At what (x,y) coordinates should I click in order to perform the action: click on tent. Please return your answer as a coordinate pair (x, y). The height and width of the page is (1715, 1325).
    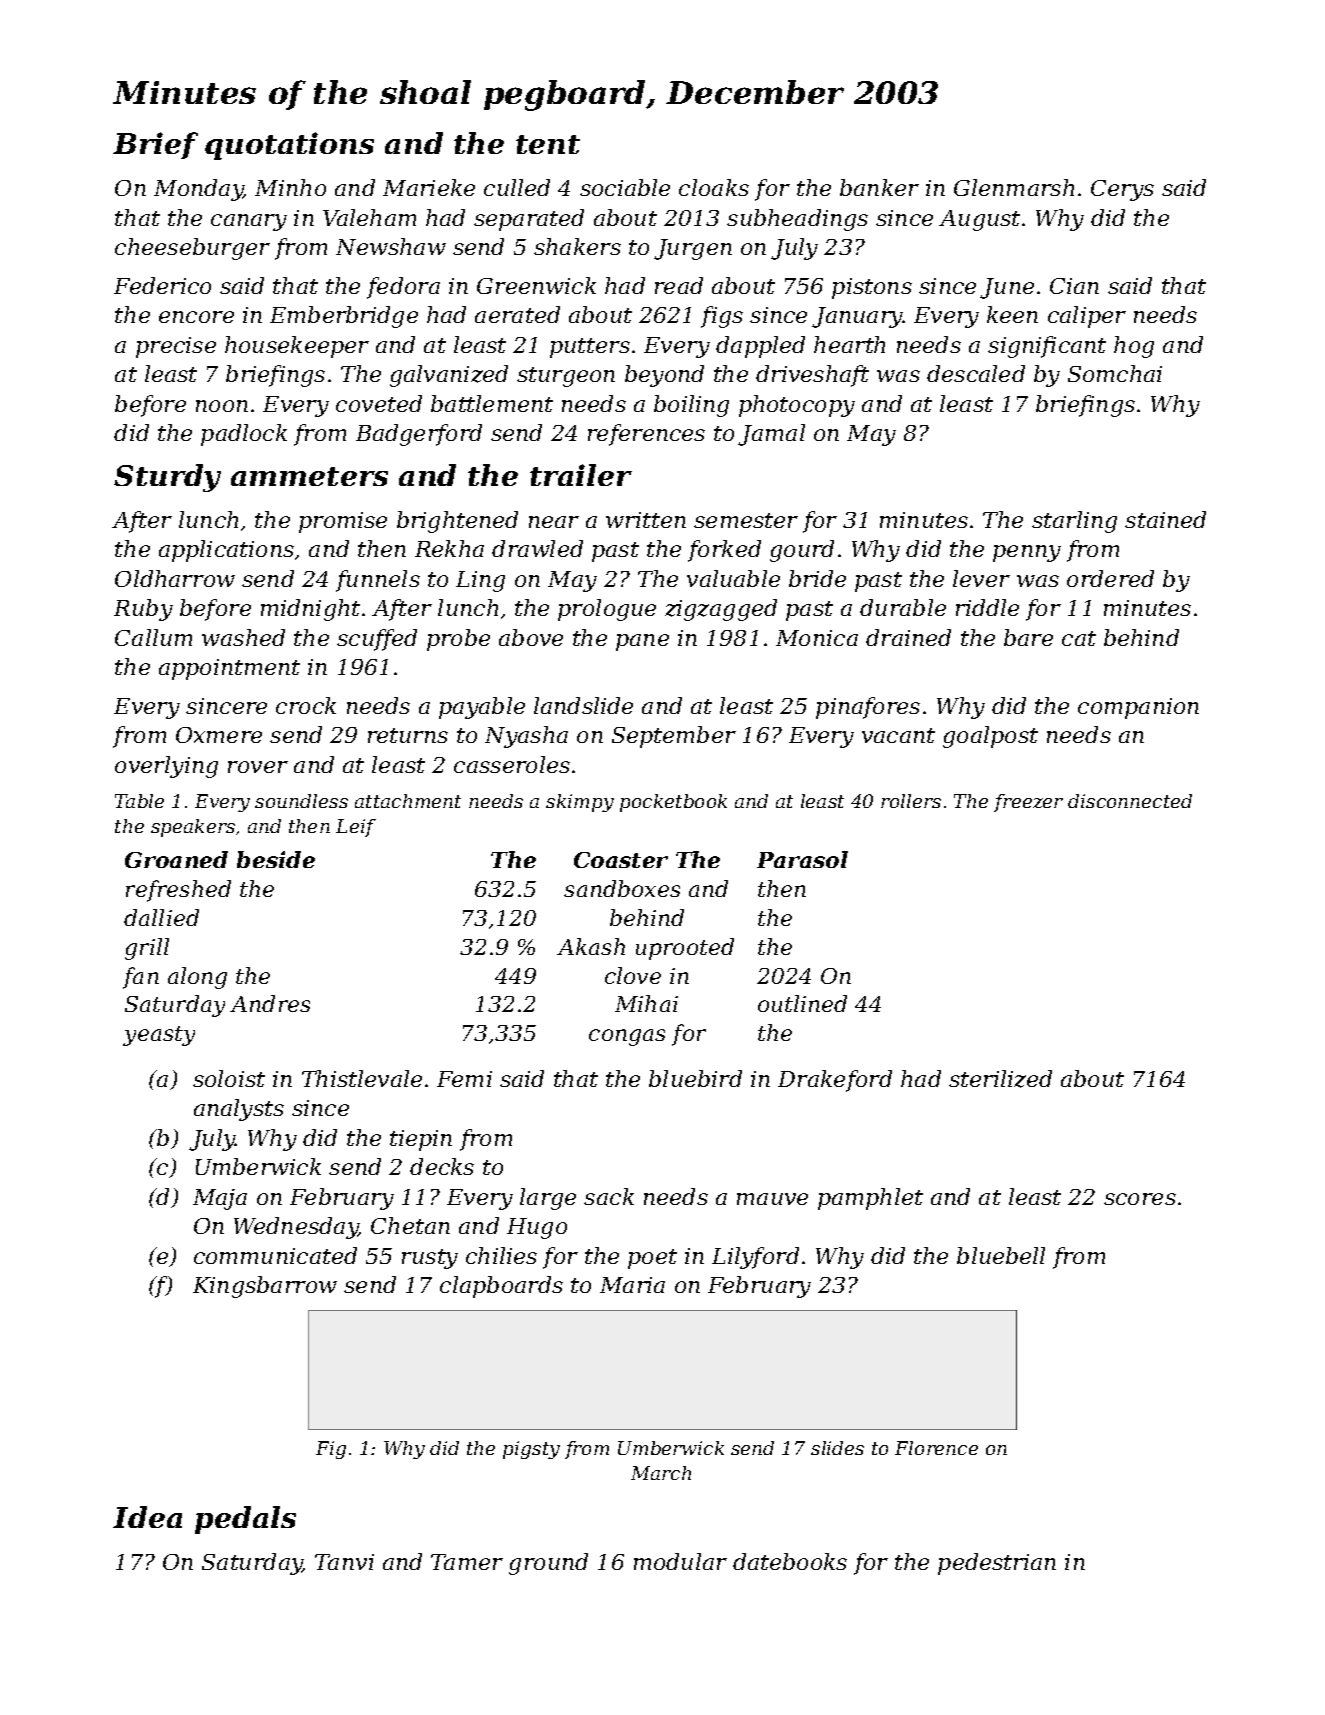
    Looking at the image, I should click on (548, 144).
